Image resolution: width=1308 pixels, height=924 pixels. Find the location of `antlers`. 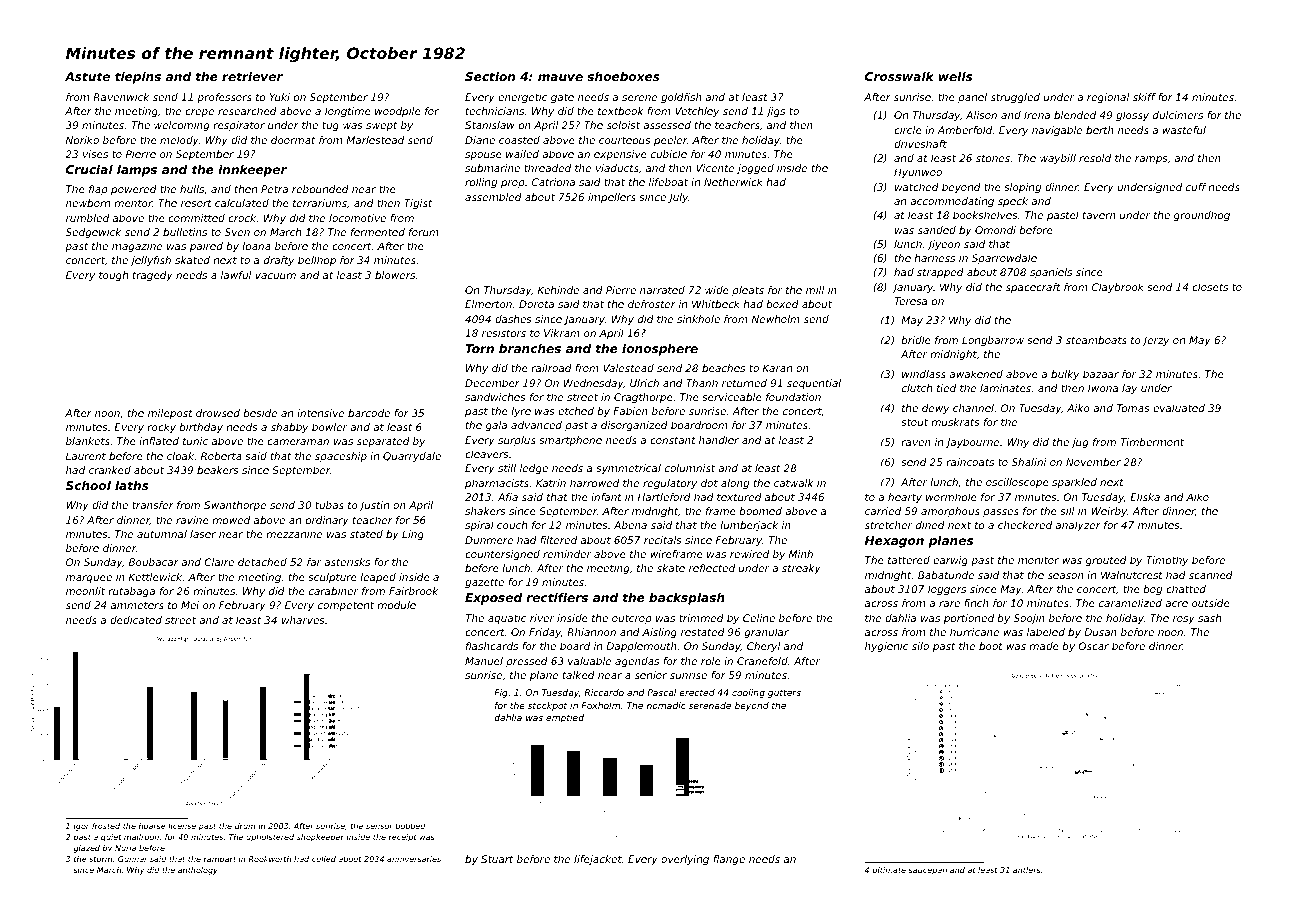

antlers is located at coordinates (1026, 870).
